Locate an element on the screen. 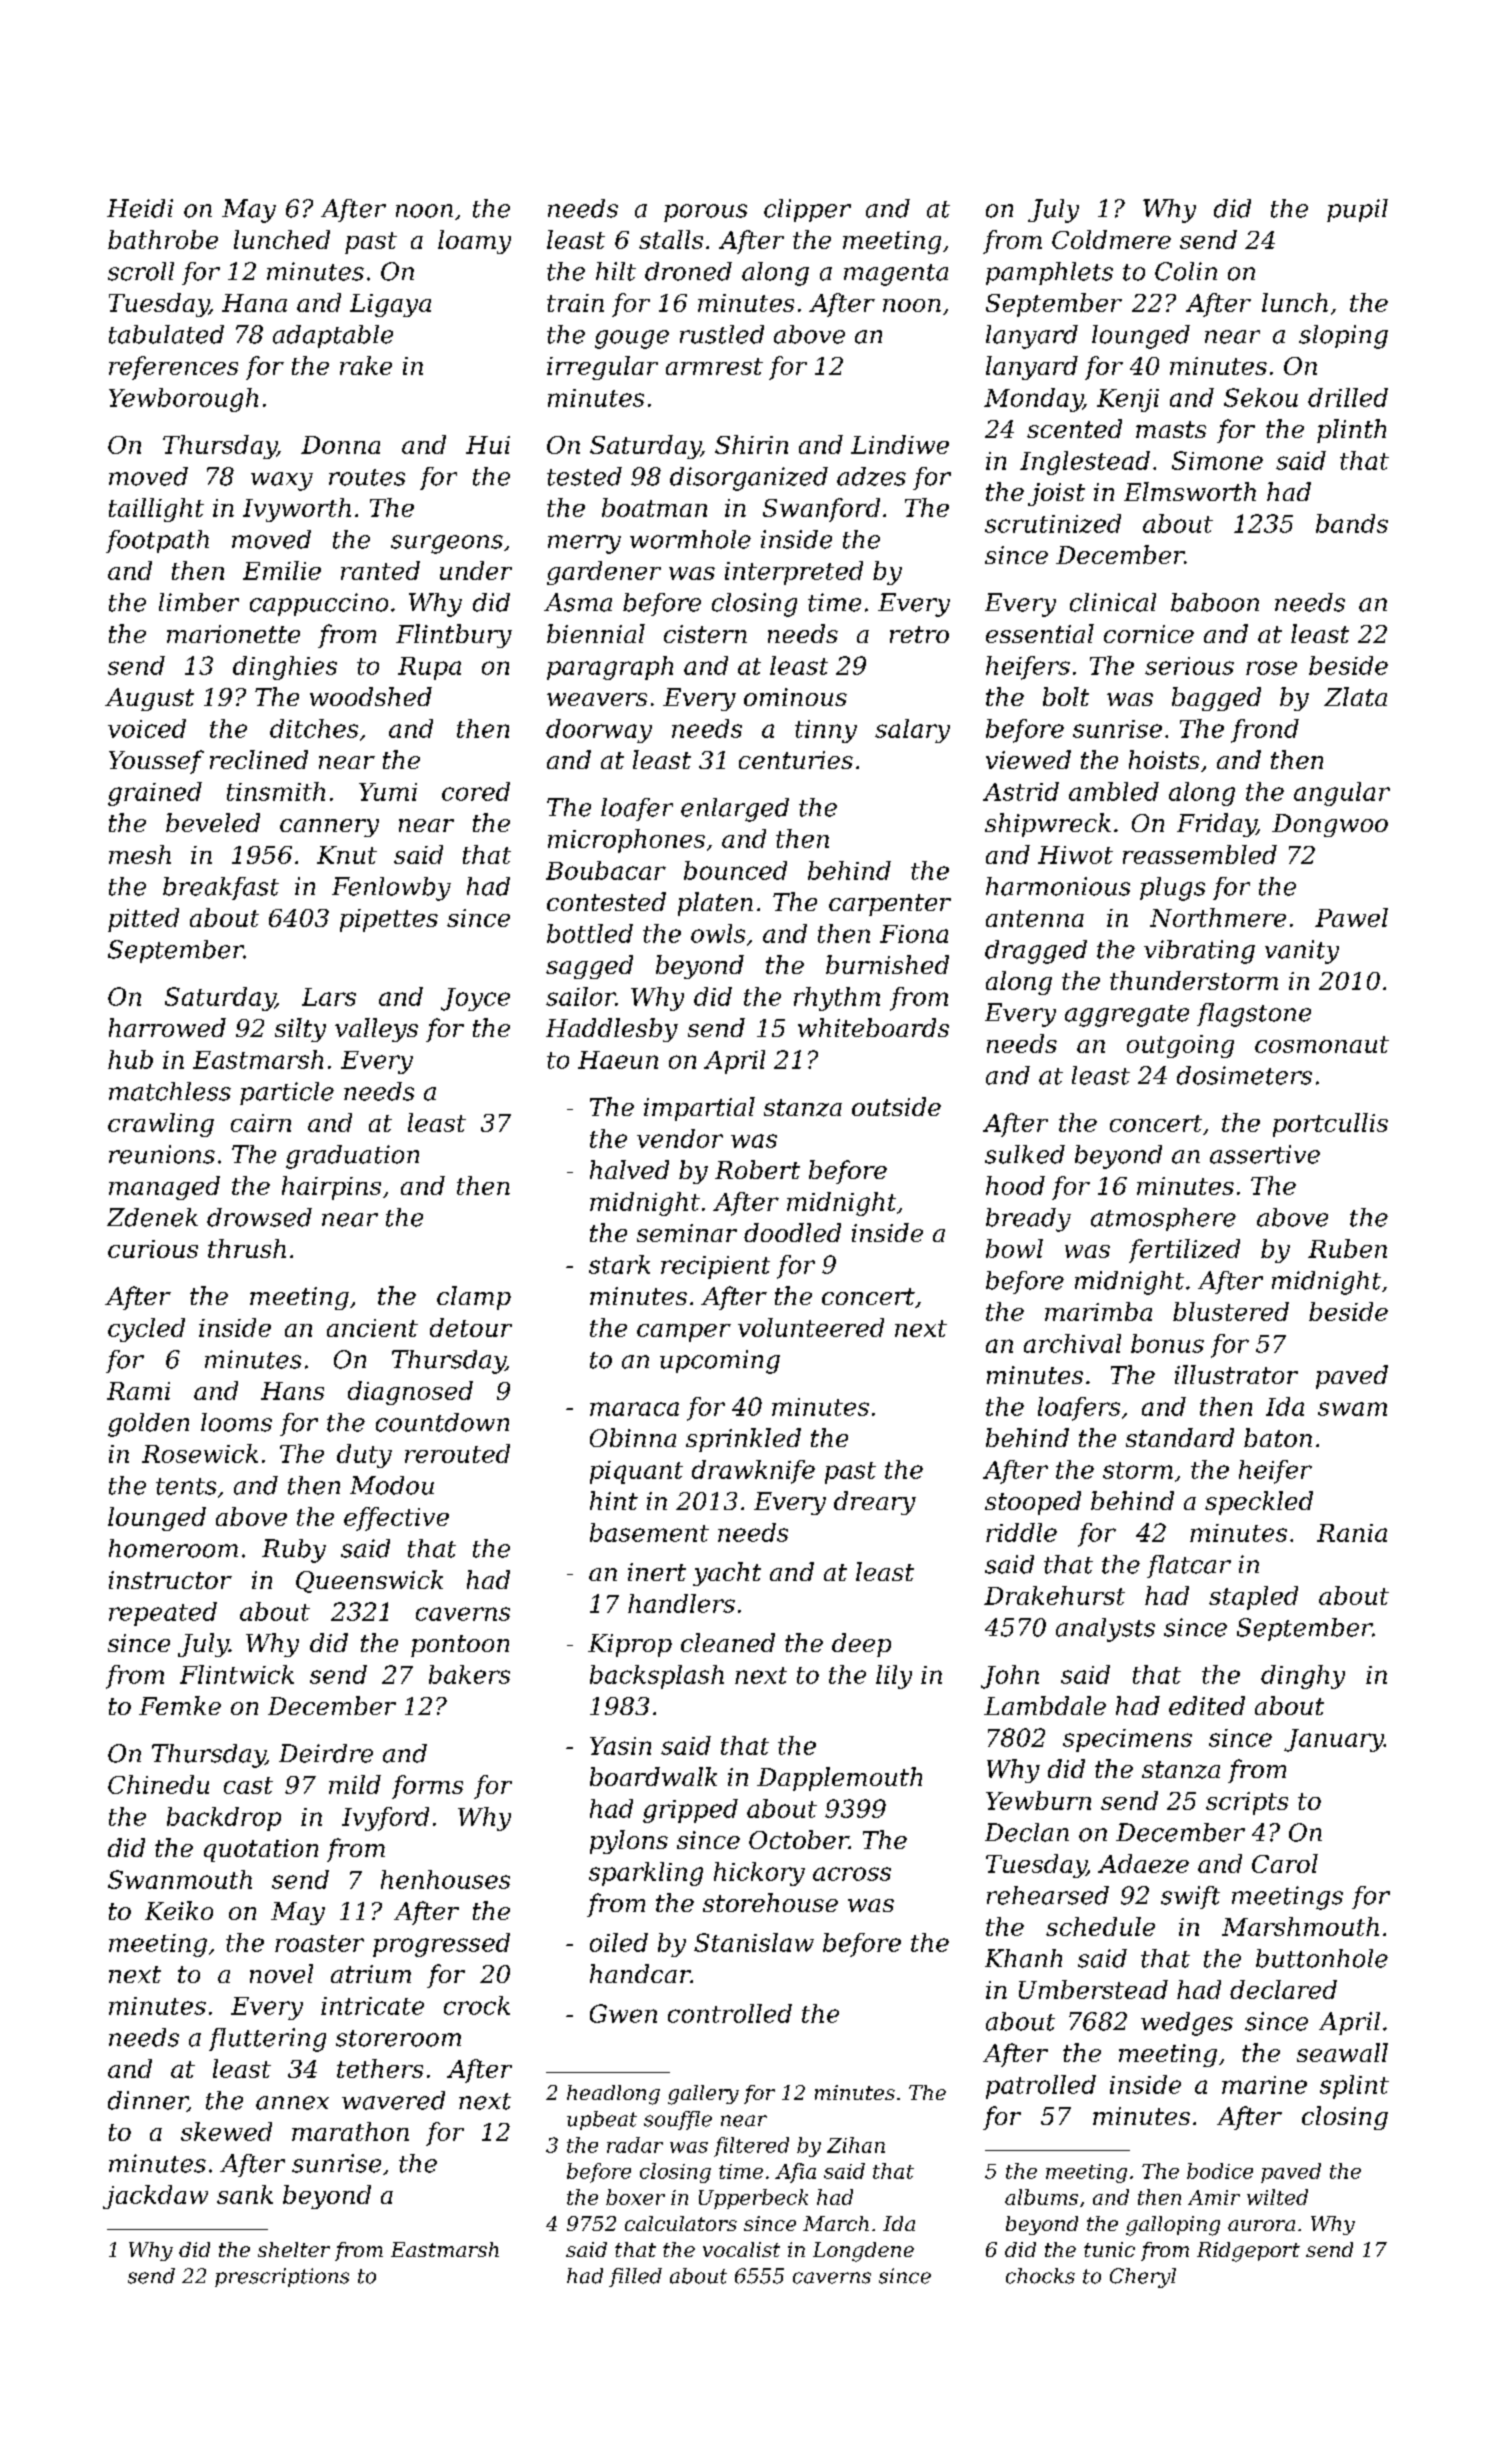 The width and height of the screenshot is (1496, 2464). ancient is located at coordinates (372, 1328).
